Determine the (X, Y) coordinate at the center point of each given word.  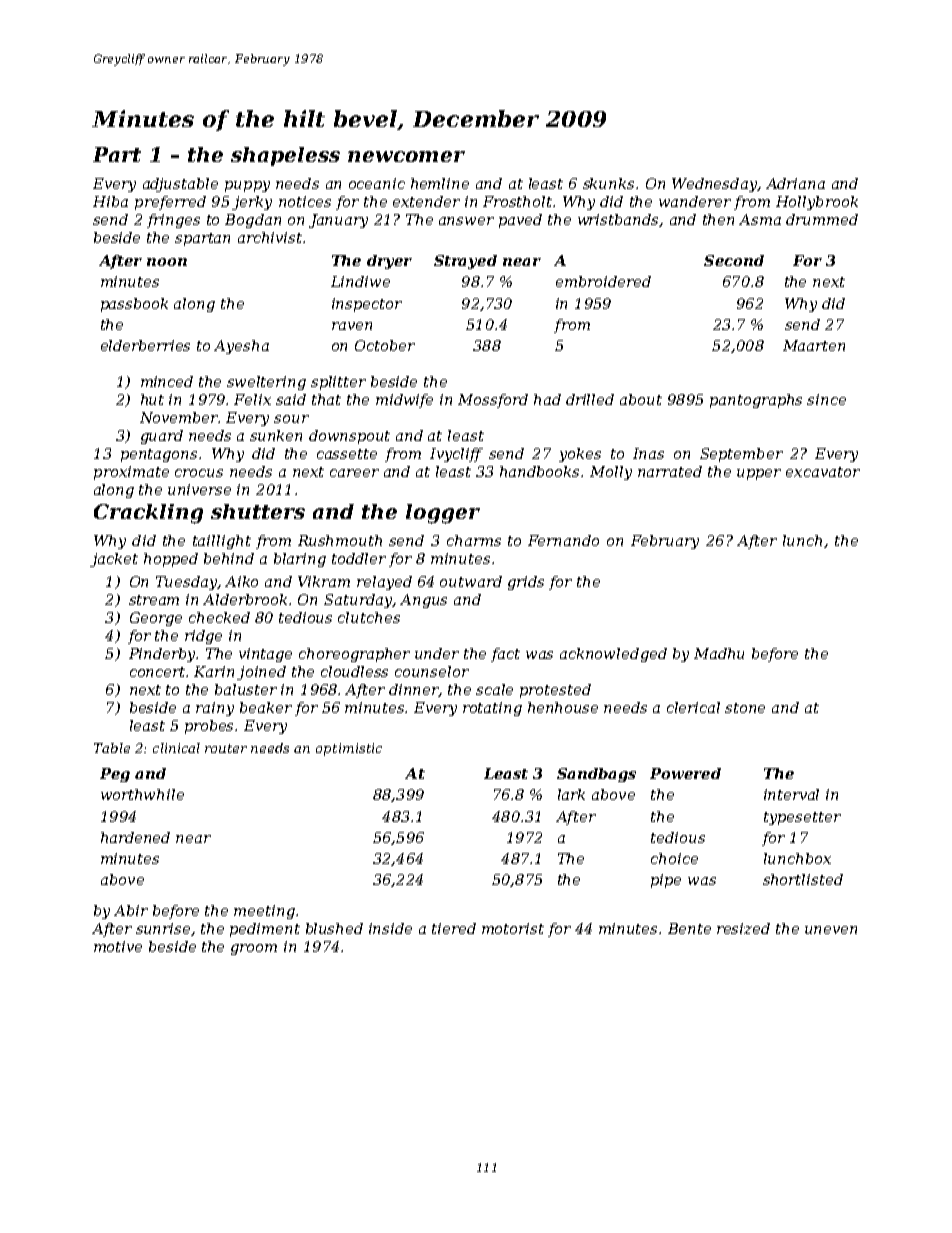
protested (555, 691)
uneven (831, 930)
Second (734, 260)
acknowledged (613, 655)
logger (443, 514)
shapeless (285, 156)
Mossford (493, 401)
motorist (513, 928)
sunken (276, 435)
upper (759, 474)
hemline (440, 183)
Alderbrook (245, 599)
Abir (131, 910)
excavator (823, 472)
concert (158, 672)
